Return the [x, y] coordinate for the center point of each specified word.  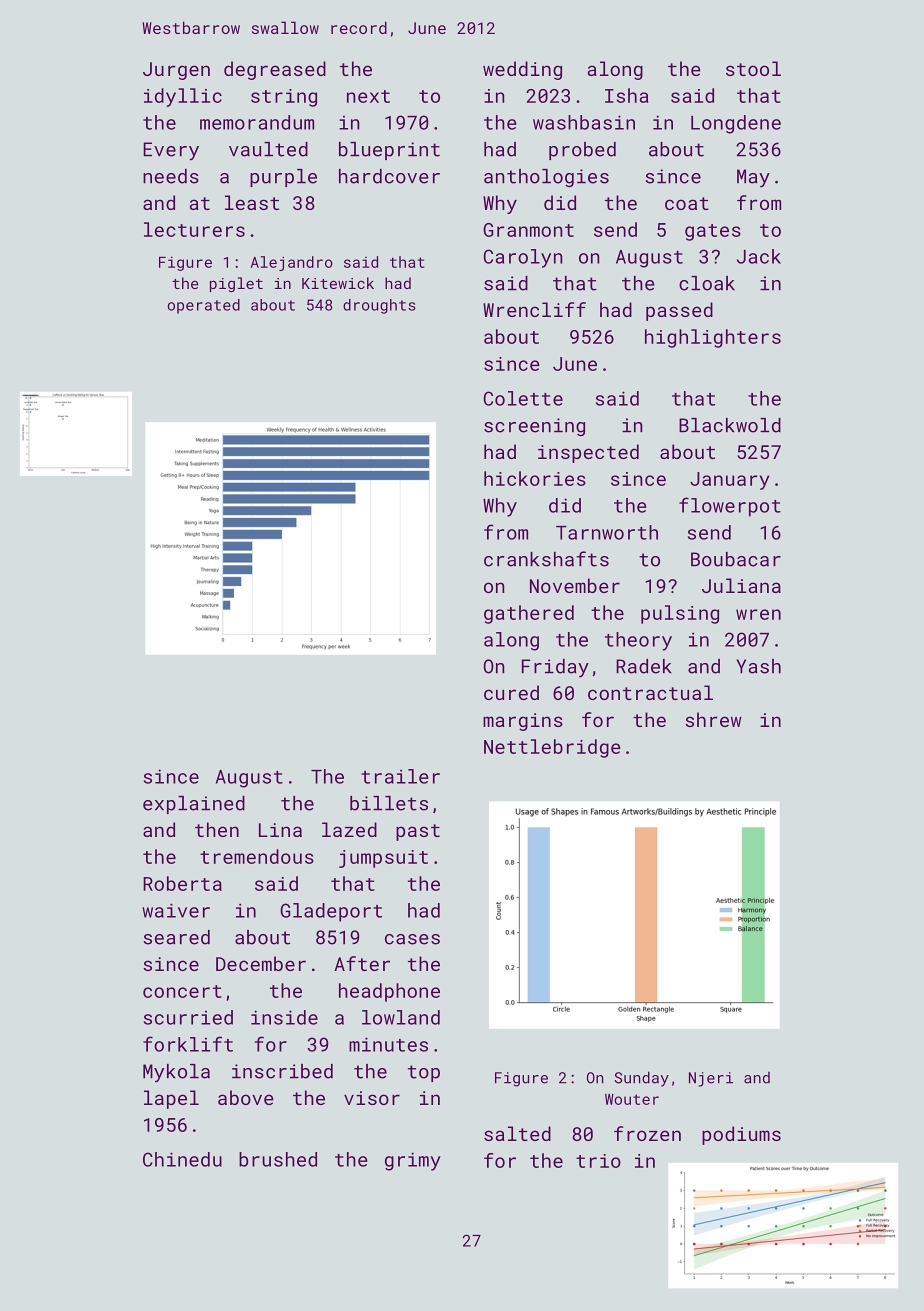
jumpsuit [383, 859]
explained [194, 805]
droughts [379, 306]
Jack [759, 256]
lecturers [194, 229]
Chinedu [182, 1159]
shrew [713, 719]
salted [517, 1133]
